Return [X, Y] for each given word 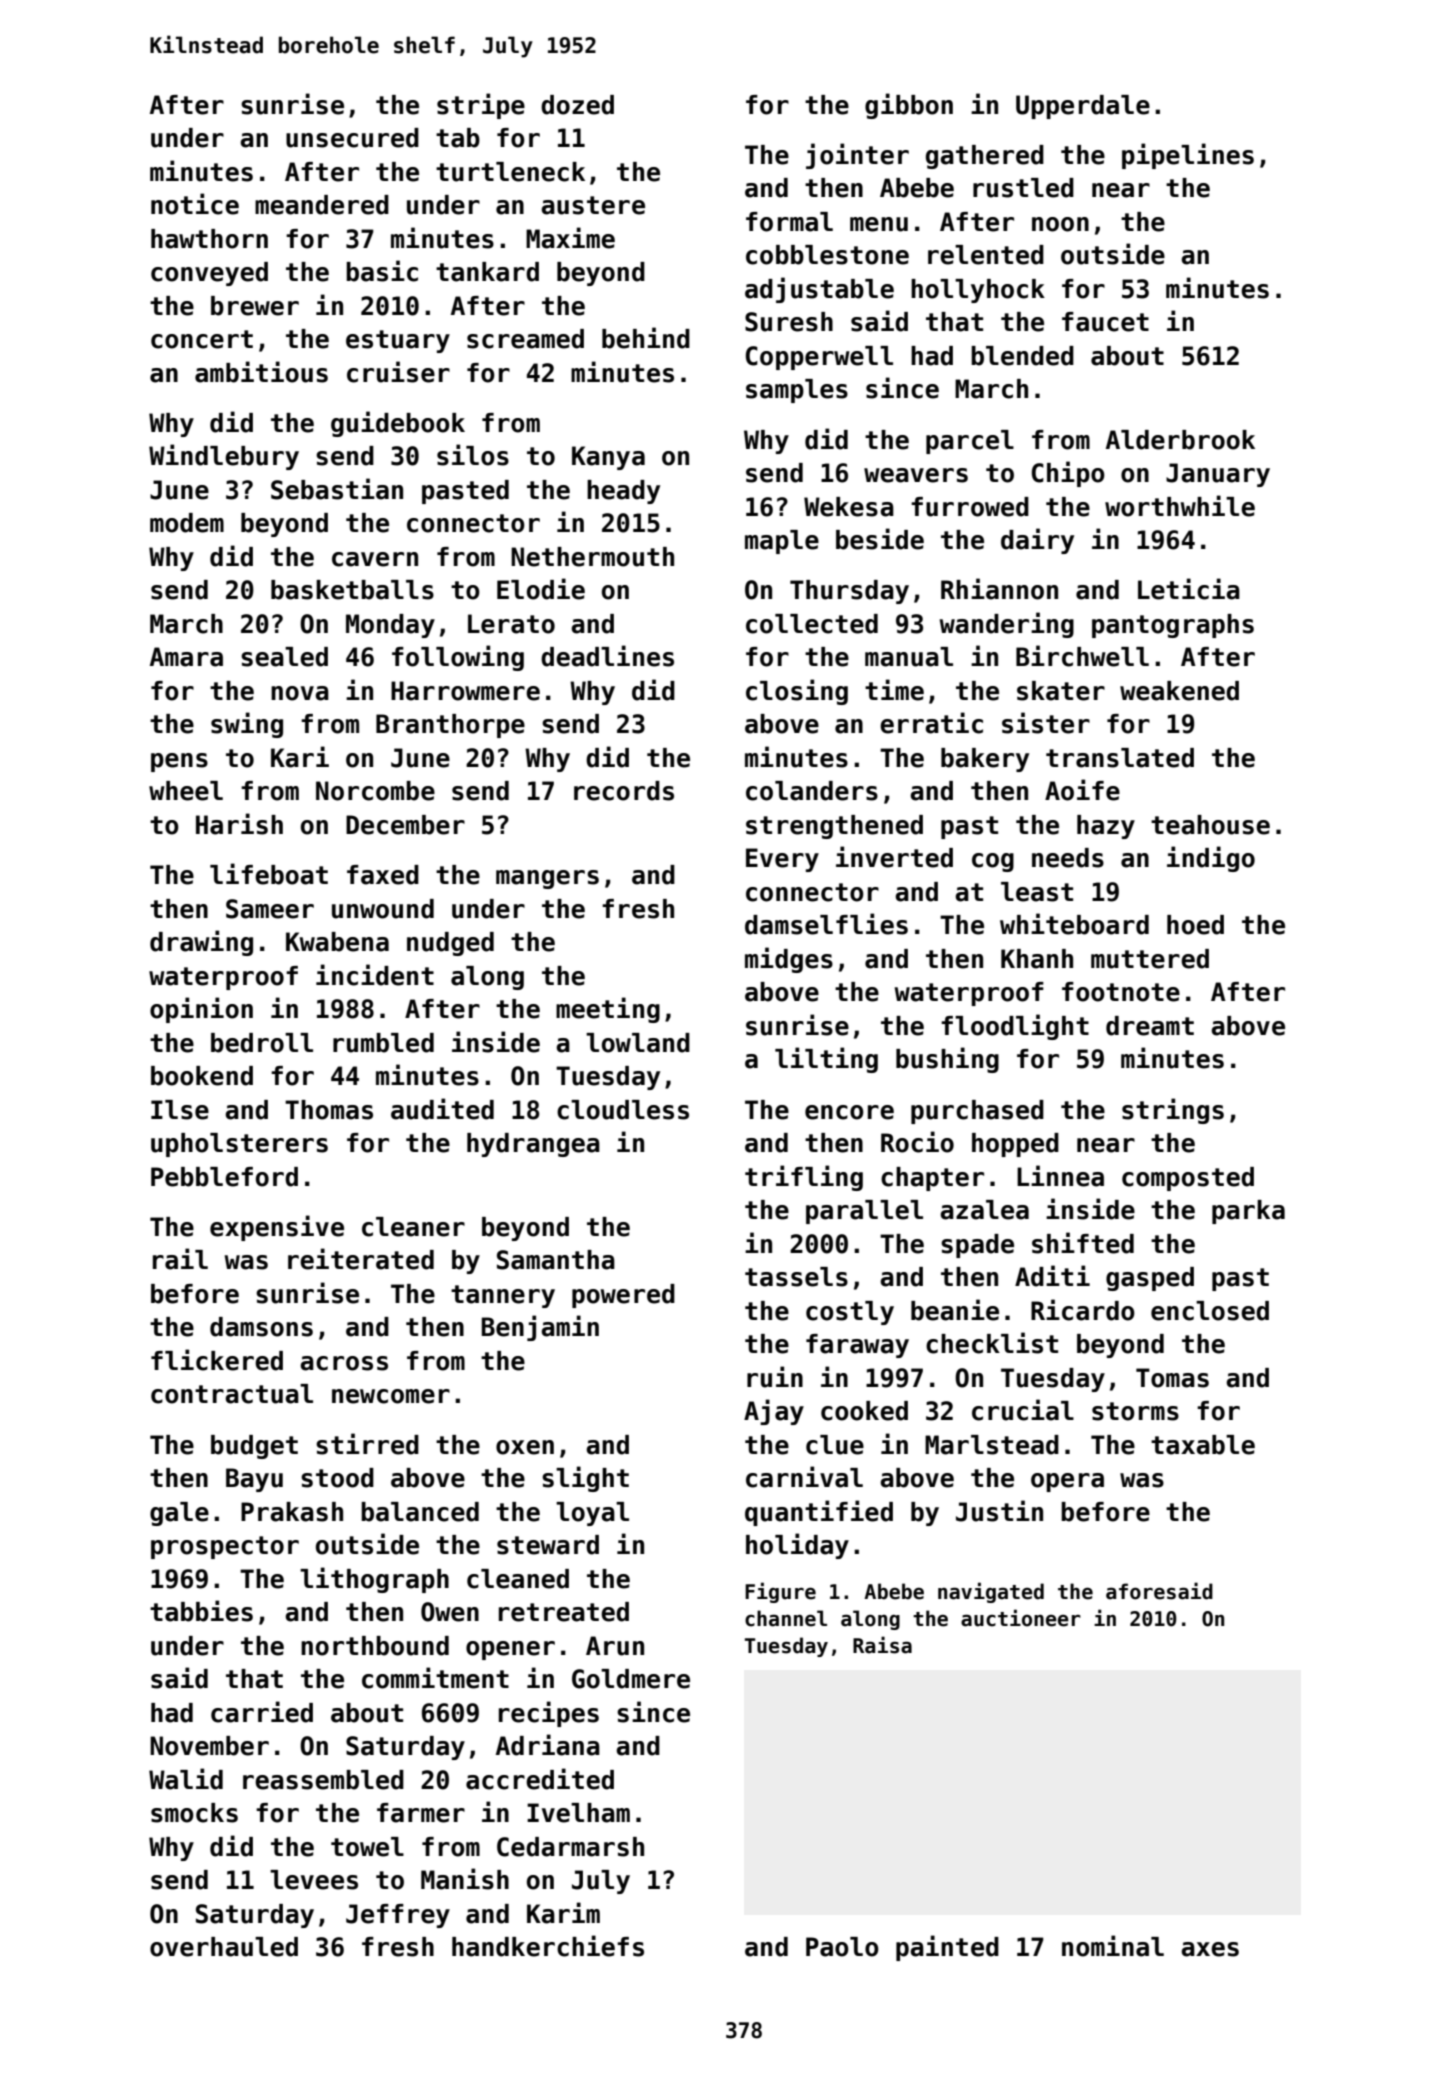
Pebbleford [224, 1177]
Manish [465, 1879]
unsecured [352, 138]
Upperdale [1083, 107]
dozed [577, 105]
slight [585, 1479]
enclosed [1210, 1311]
